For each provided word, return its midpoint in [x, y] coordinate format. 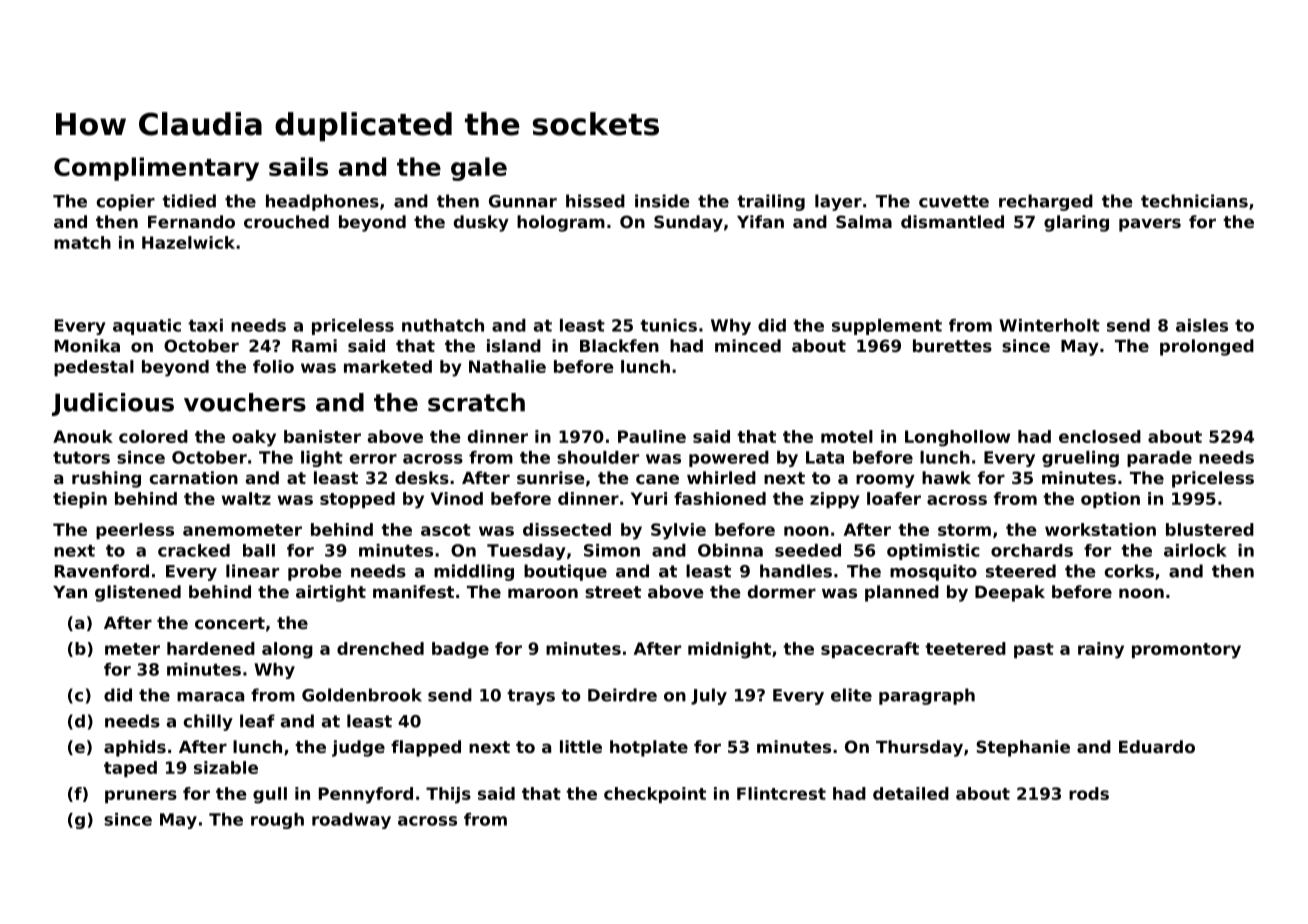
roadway [351, 821]
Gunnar [523, 201]
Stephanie [1023, 748]
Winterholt [1049, 325]
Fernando [191, 221]
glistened [138, 593]
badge [460, 650]
